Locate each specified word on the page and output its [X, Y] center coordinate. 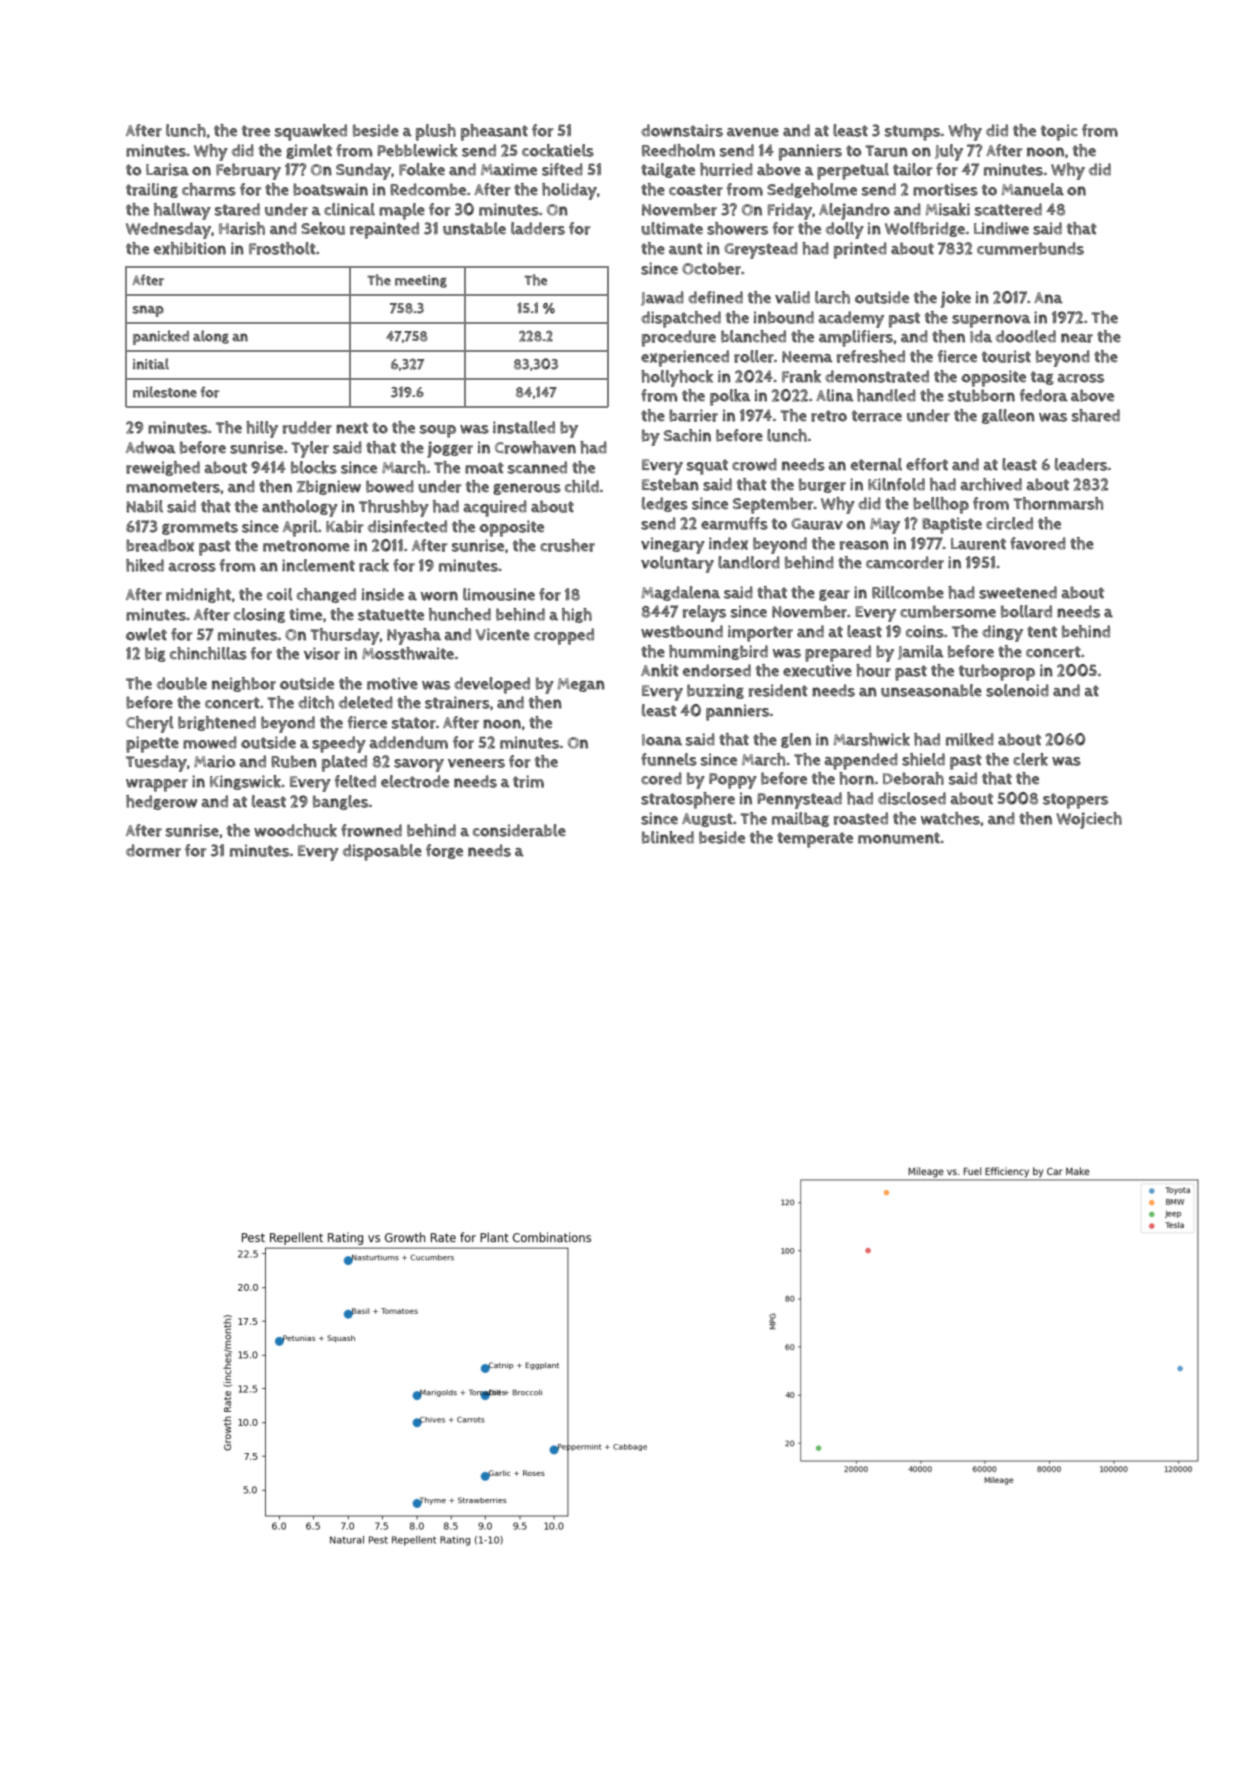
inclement [318, 565]
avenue [753, 132]
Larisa [167, 169]
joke [956, 299]
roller [754, 356]
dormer [153, 850]
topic [1059, 132]
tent [1042, 632]
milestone [165, 392]
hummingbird [718, 652]
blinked [668, 837]
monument [899, 838]
